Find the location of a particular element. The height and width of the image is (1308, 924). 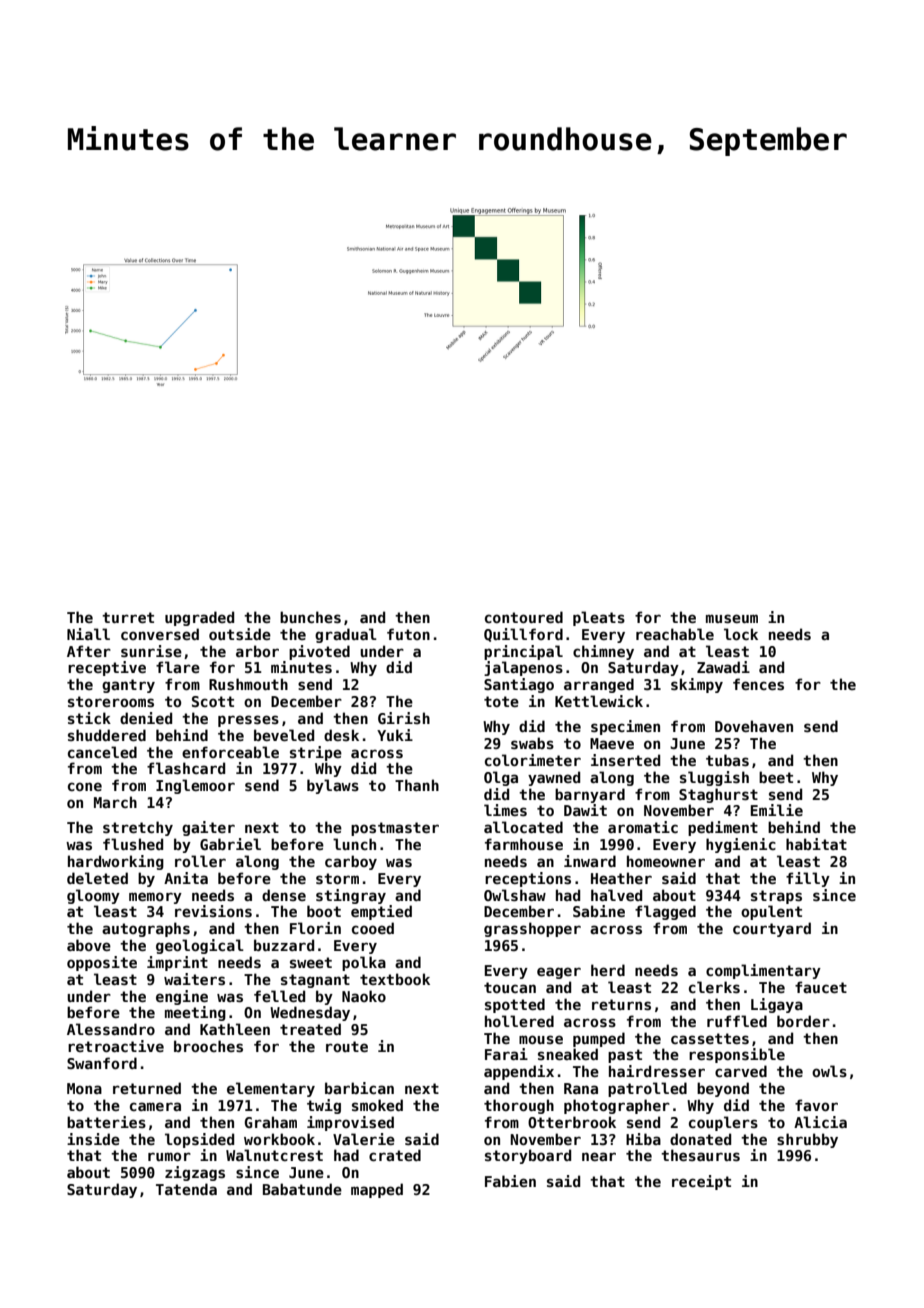

receipt is located at coordinates (701, 1182).
